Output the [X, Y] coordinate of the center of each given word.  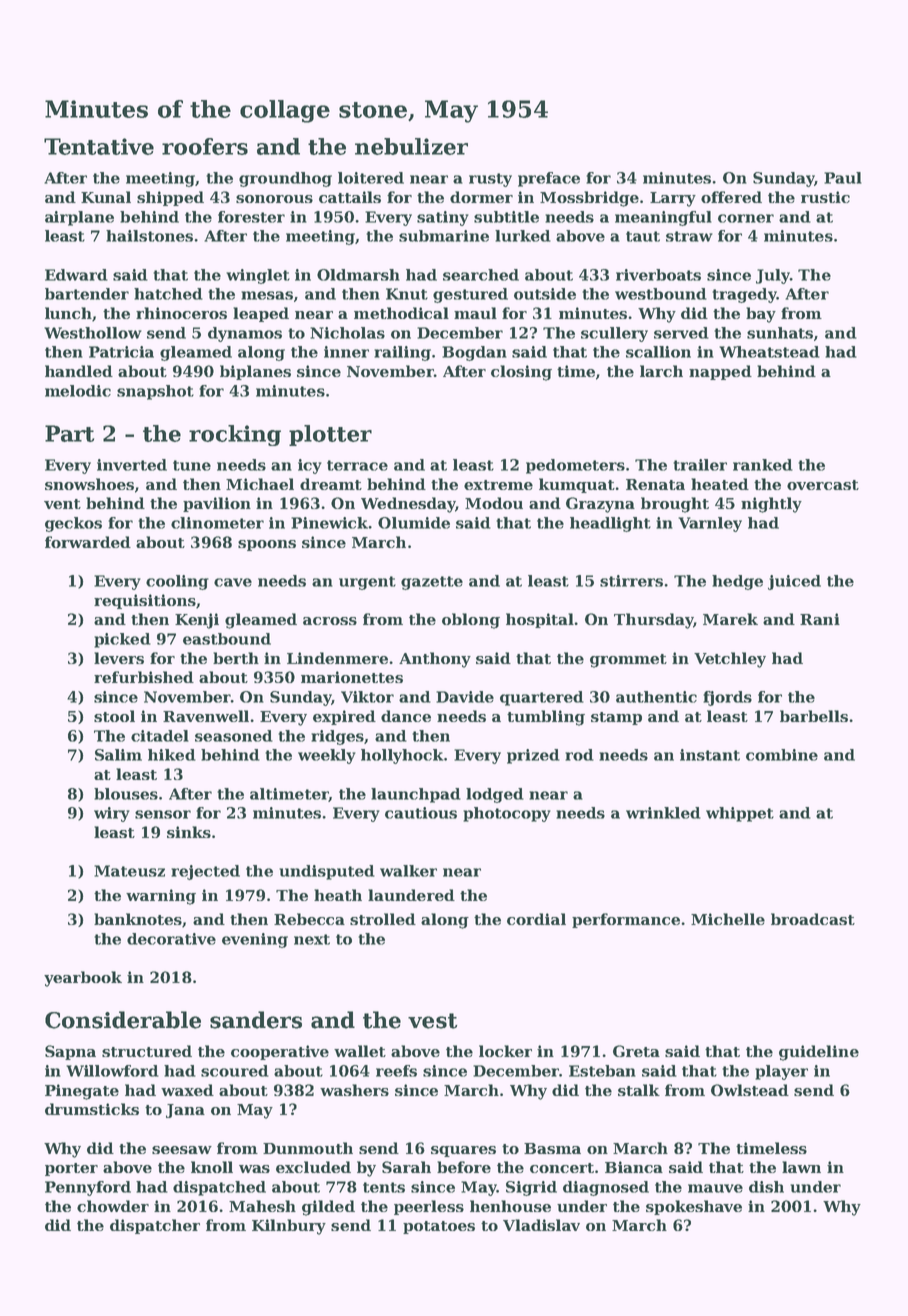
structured [147, 1051]
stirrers [632, 581]
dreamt [331, 484]
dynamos [245, 334]
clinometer [217, 523]
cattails [350, 197]
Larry [673, 199]
